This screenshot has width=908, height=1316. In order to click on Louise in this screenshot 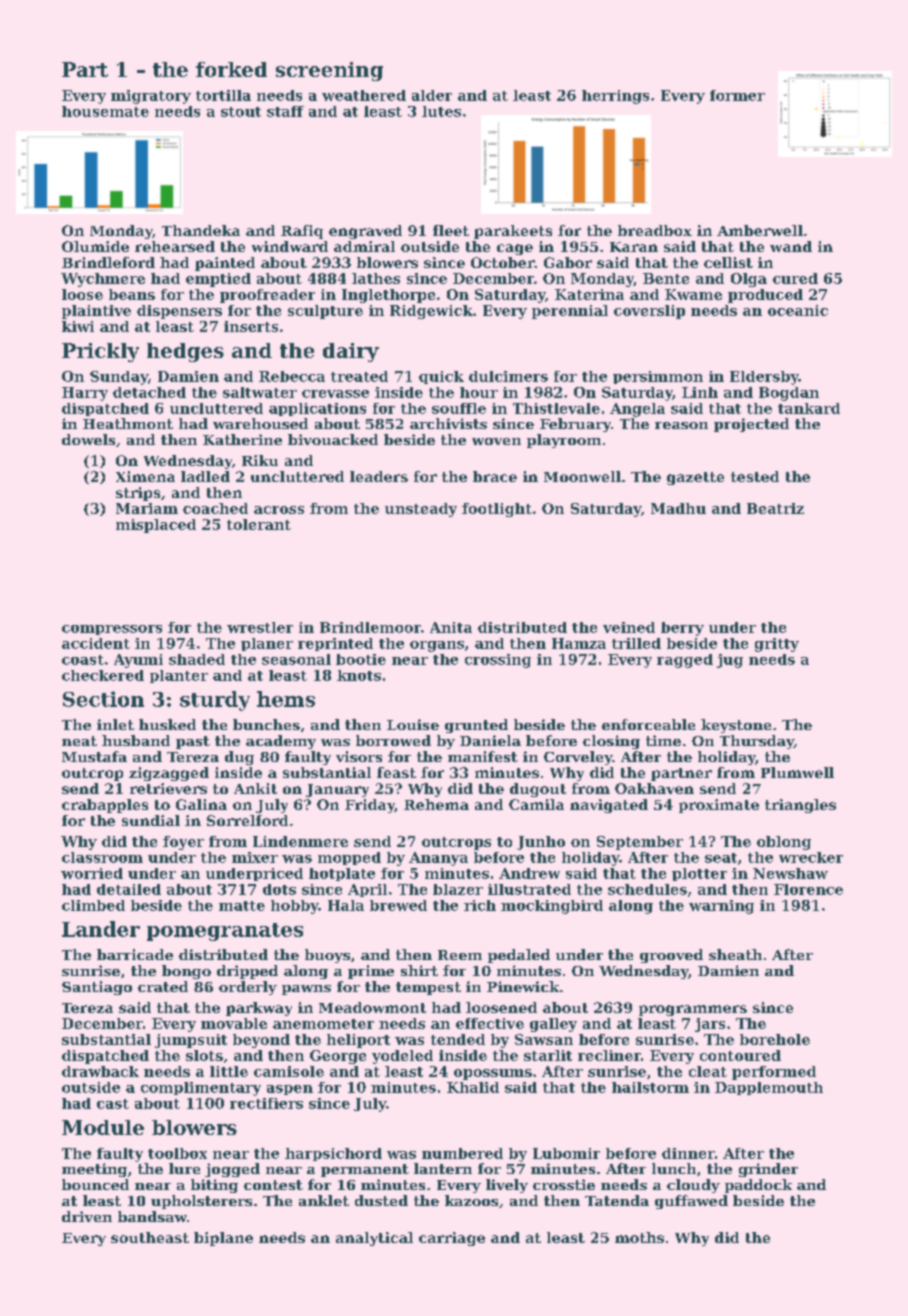, I will do `click(413, 724)`.
